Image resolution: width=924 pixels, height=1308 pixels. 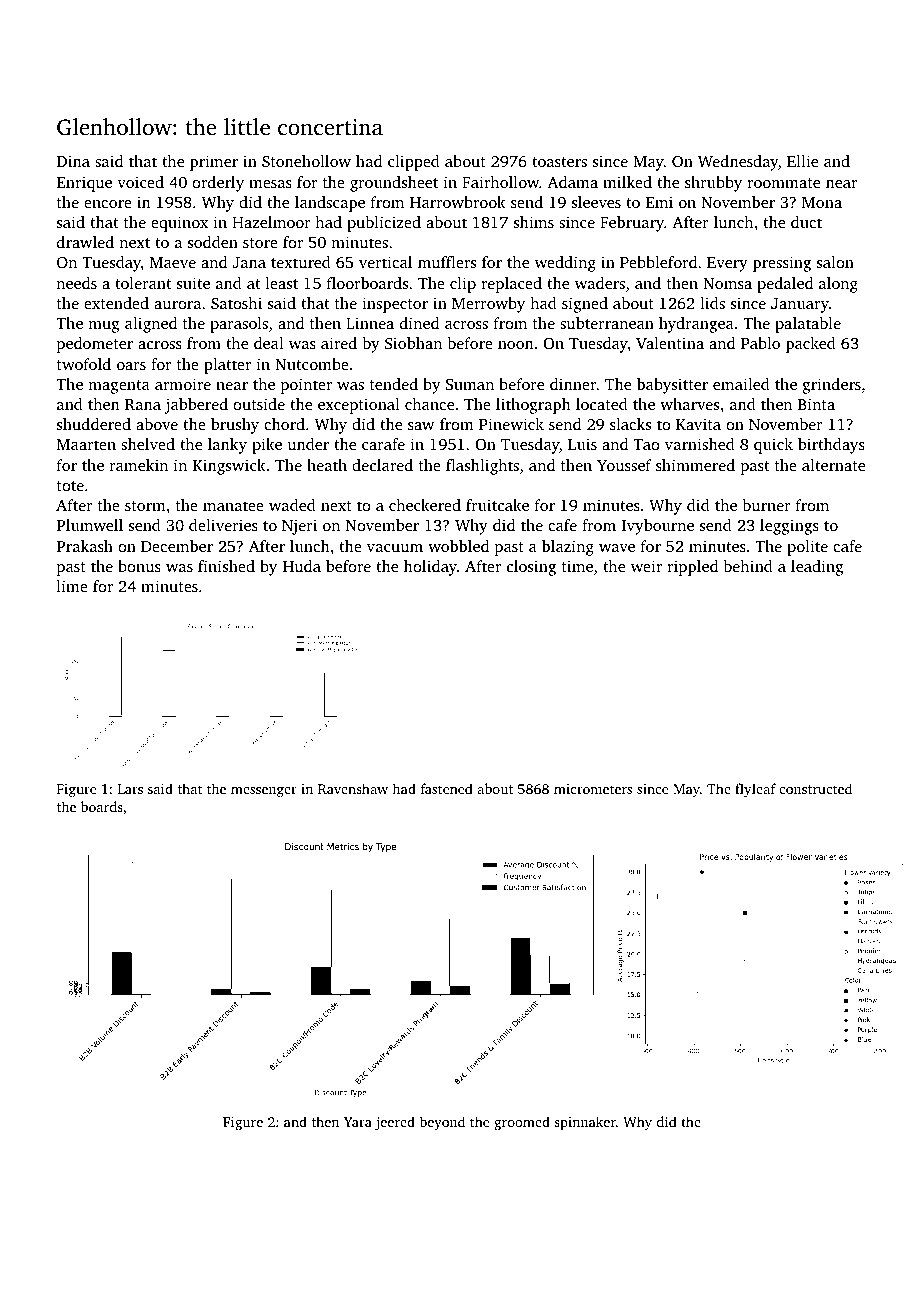 I want to click on lime, so click(x=72, y=586).
